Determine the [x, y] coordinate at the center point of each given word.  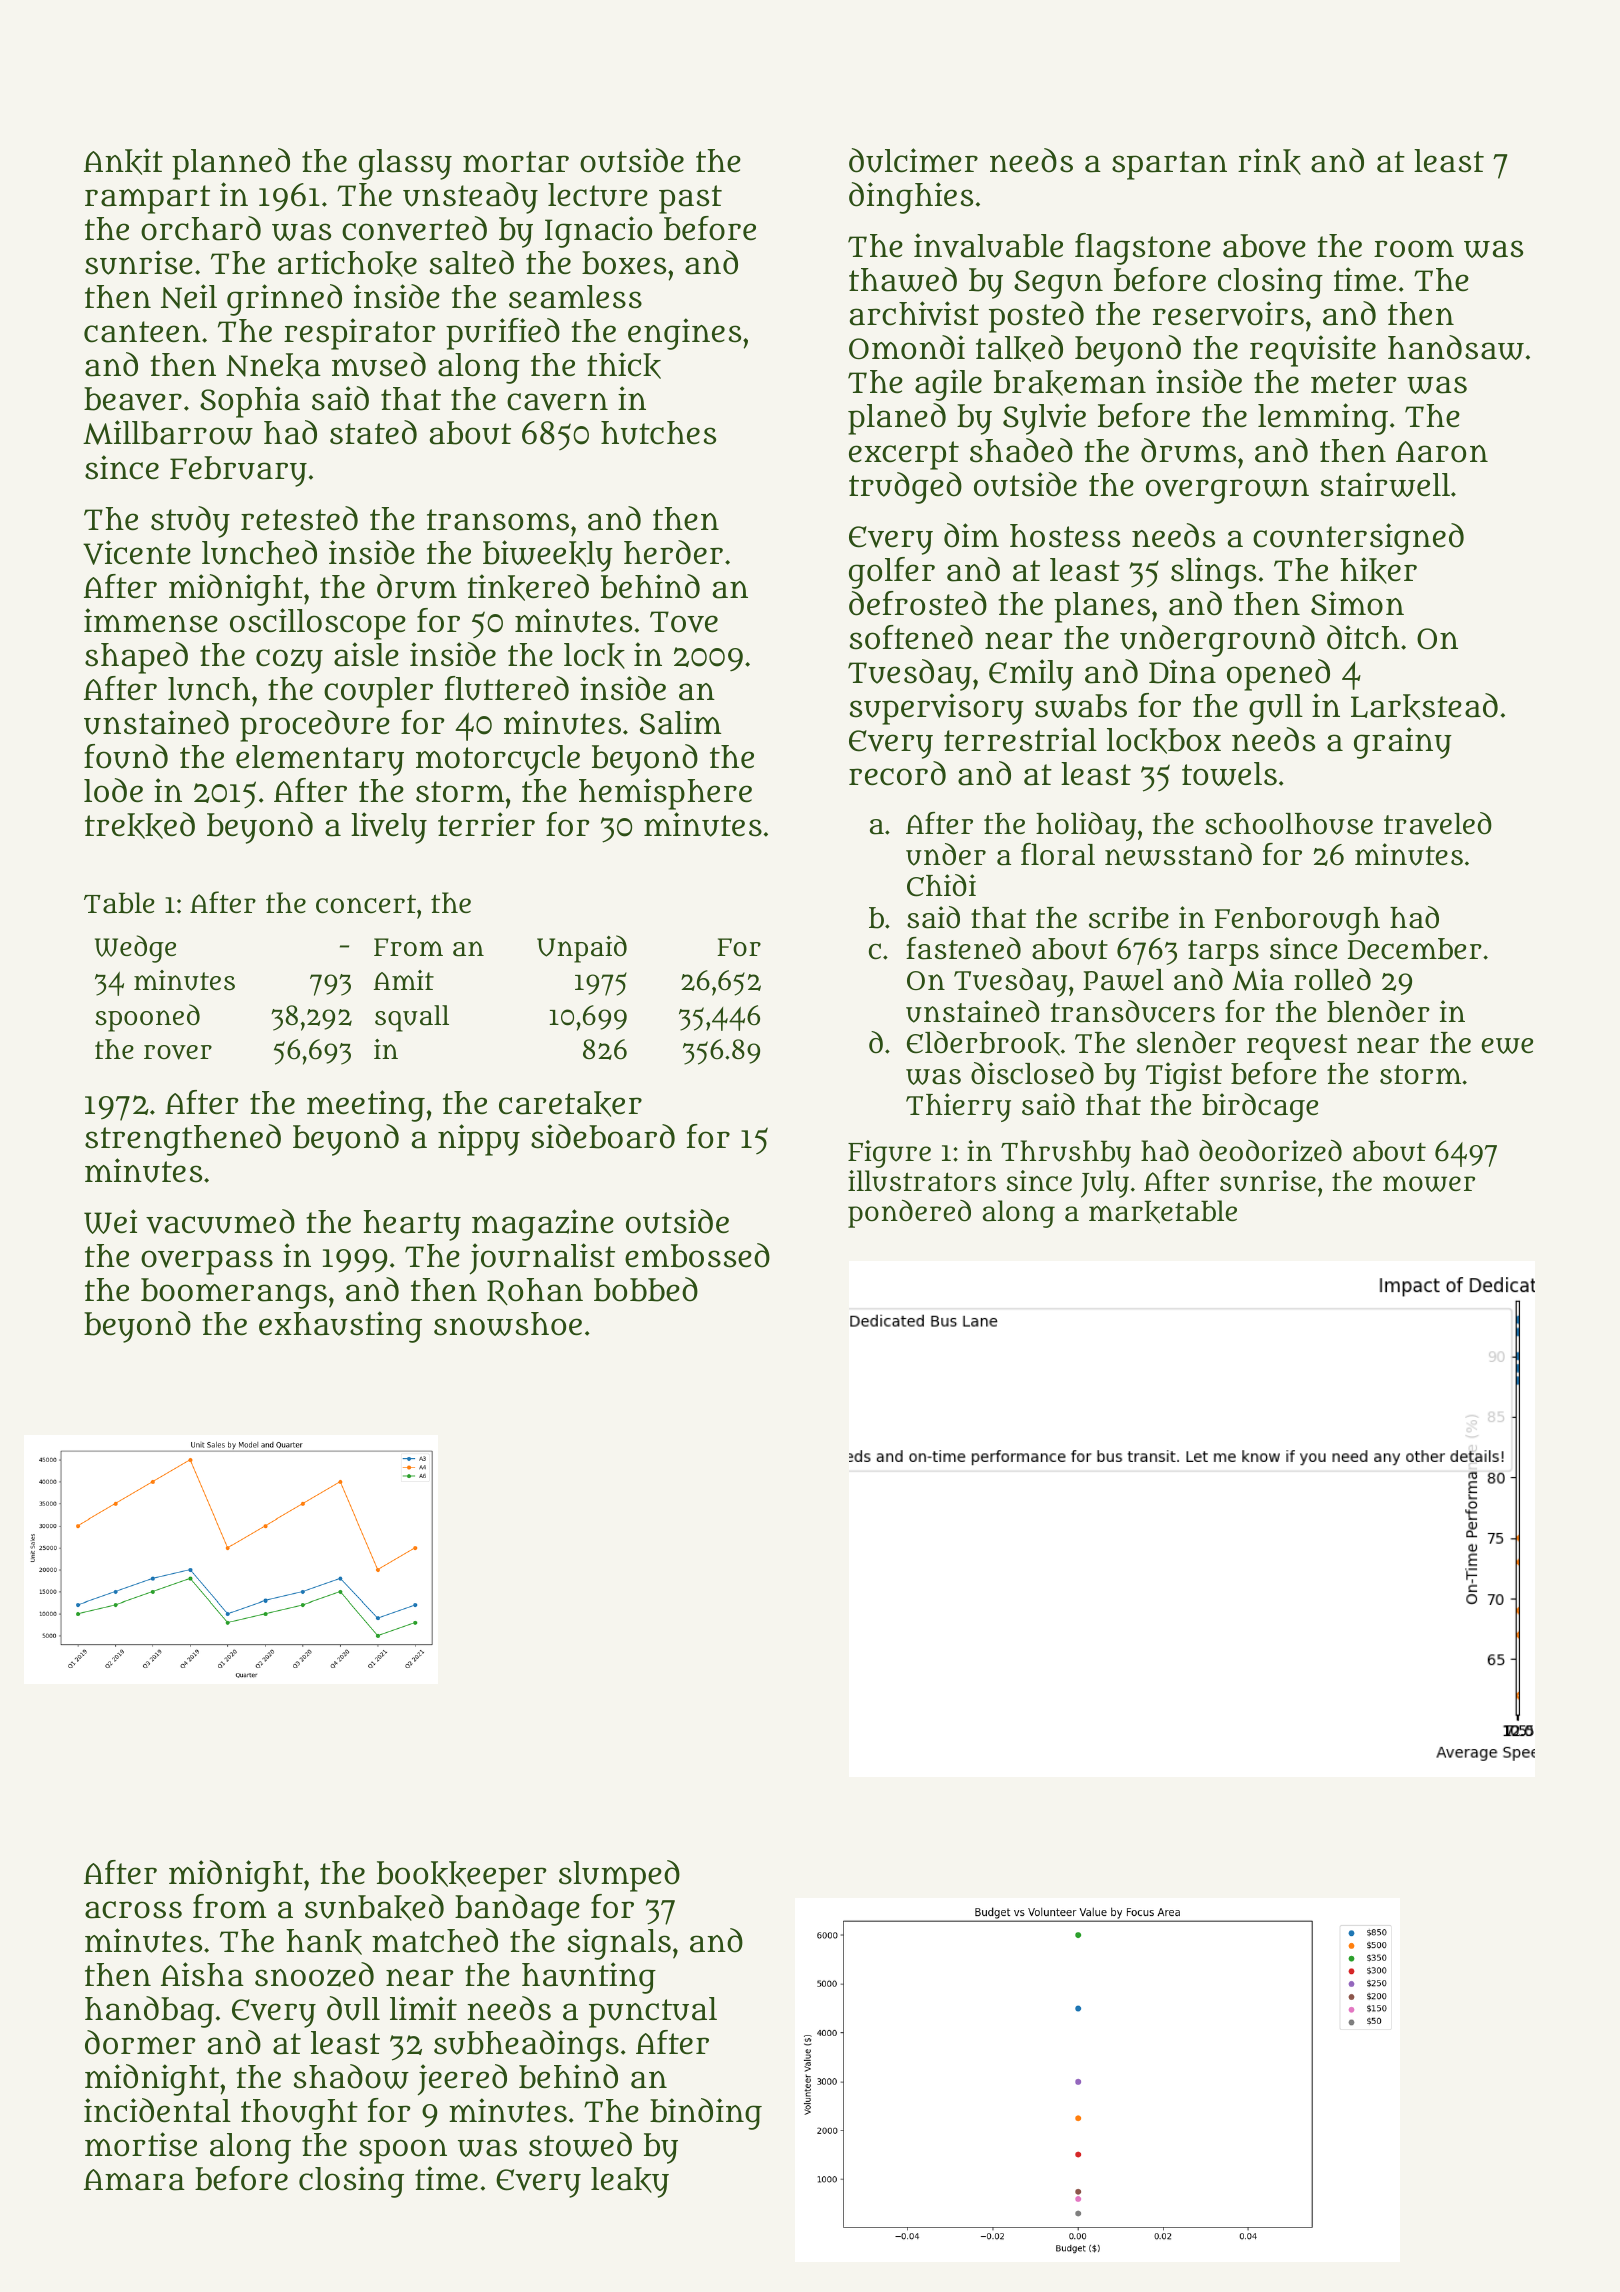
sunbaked [374, 1907]
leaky [630, 2182]
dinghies [911, 198]
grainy [1403, 743]
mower [1429, 1184]
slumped [619, 1876]
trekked [140, 825]
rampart [147, 199]
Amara [134, 2180]
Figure [889, 1154]
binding [706, 2114]
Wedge [135, 949]
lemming [1323, 419]
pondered [909, 1213]
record [897, 773]
